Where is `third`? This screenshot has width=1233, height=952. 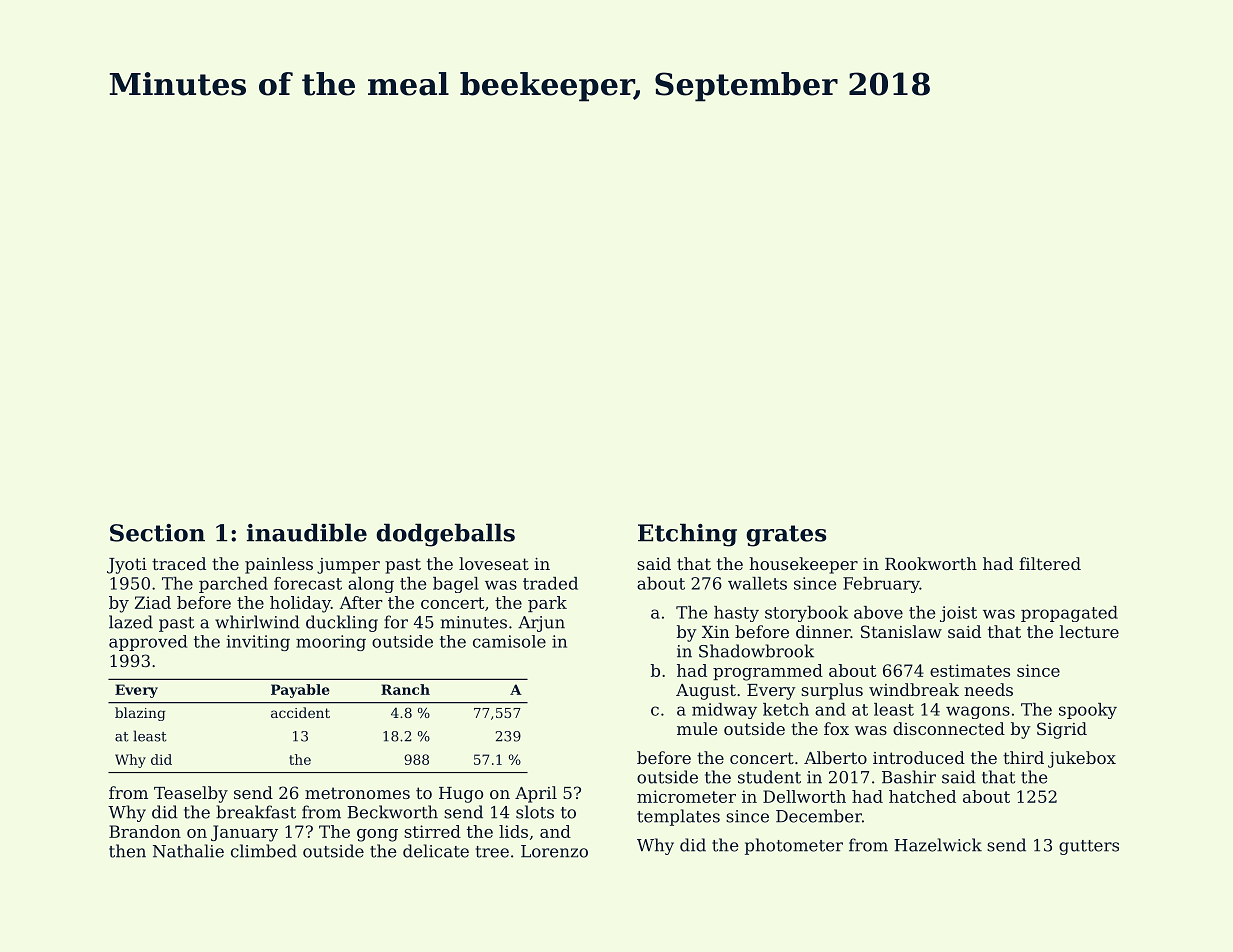 third is located at coordinates (1023, 757).
